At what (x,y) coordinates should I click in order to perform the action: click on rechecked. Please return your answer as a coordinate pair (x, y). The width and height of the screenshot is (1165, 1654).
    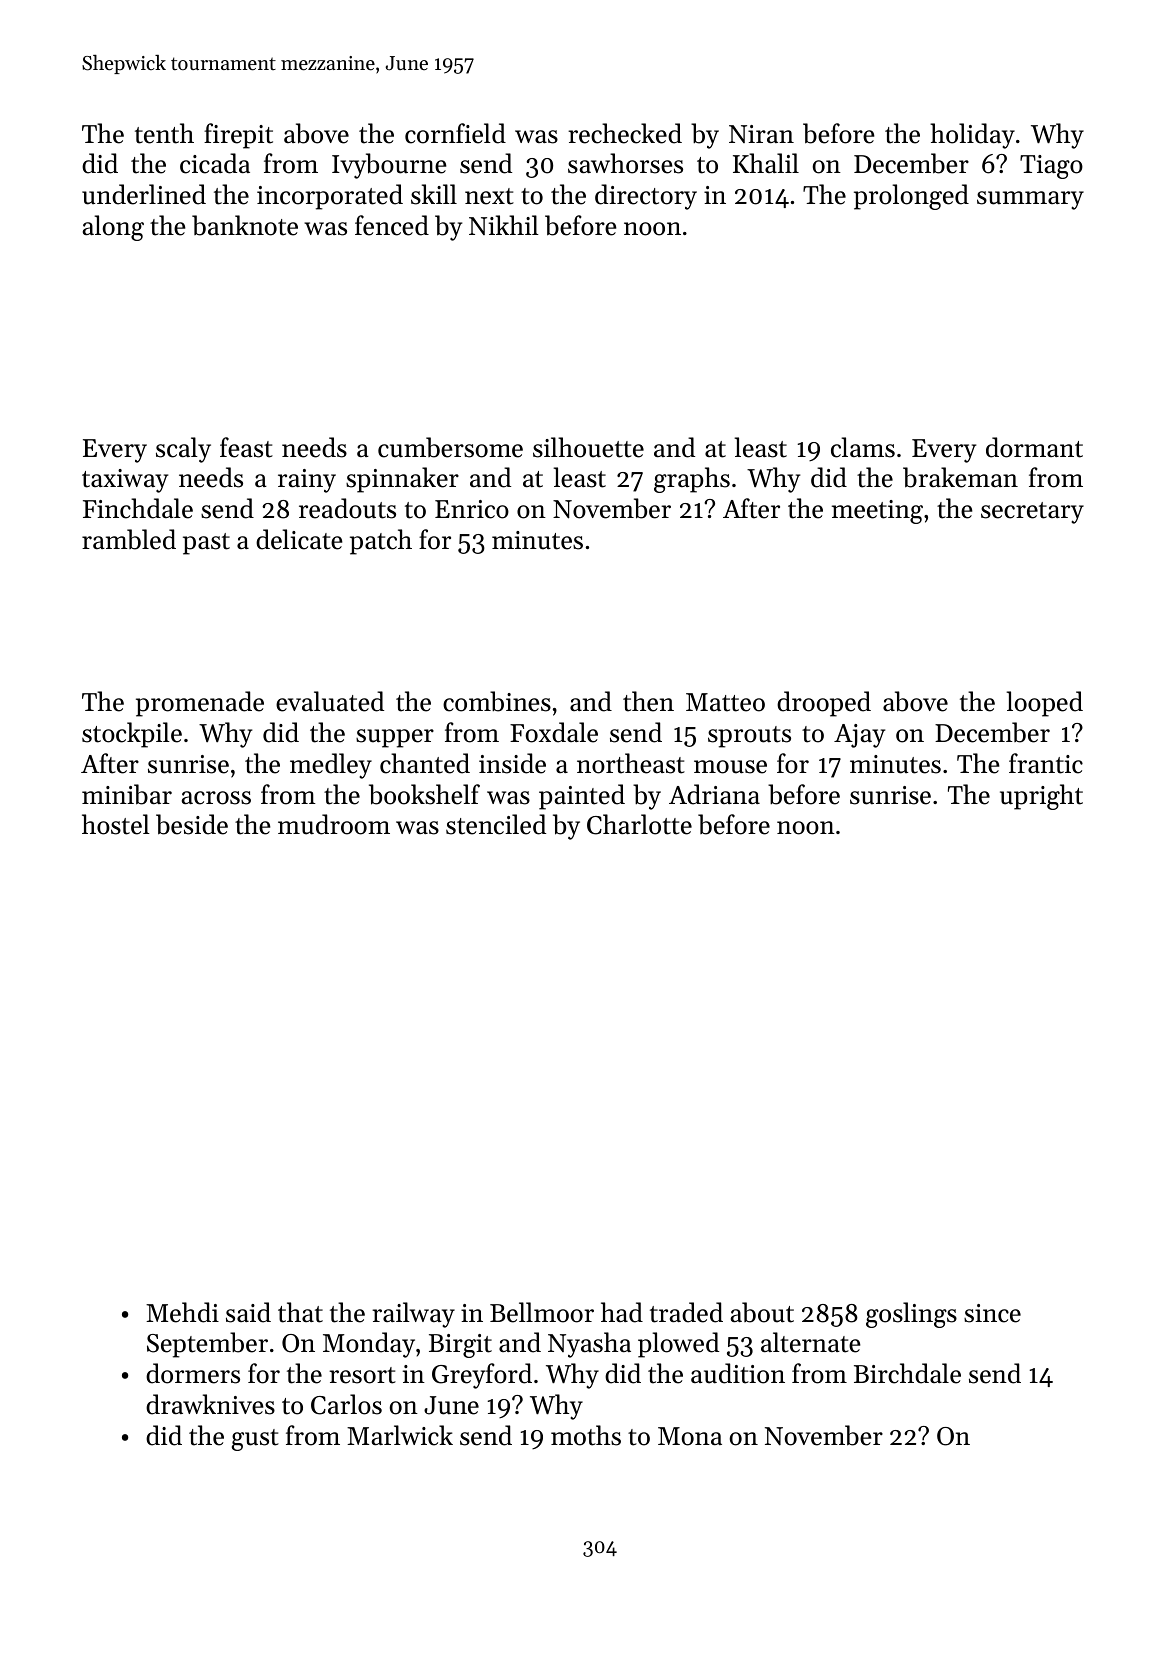
    Looking at the image, I should click on (625, 133).
